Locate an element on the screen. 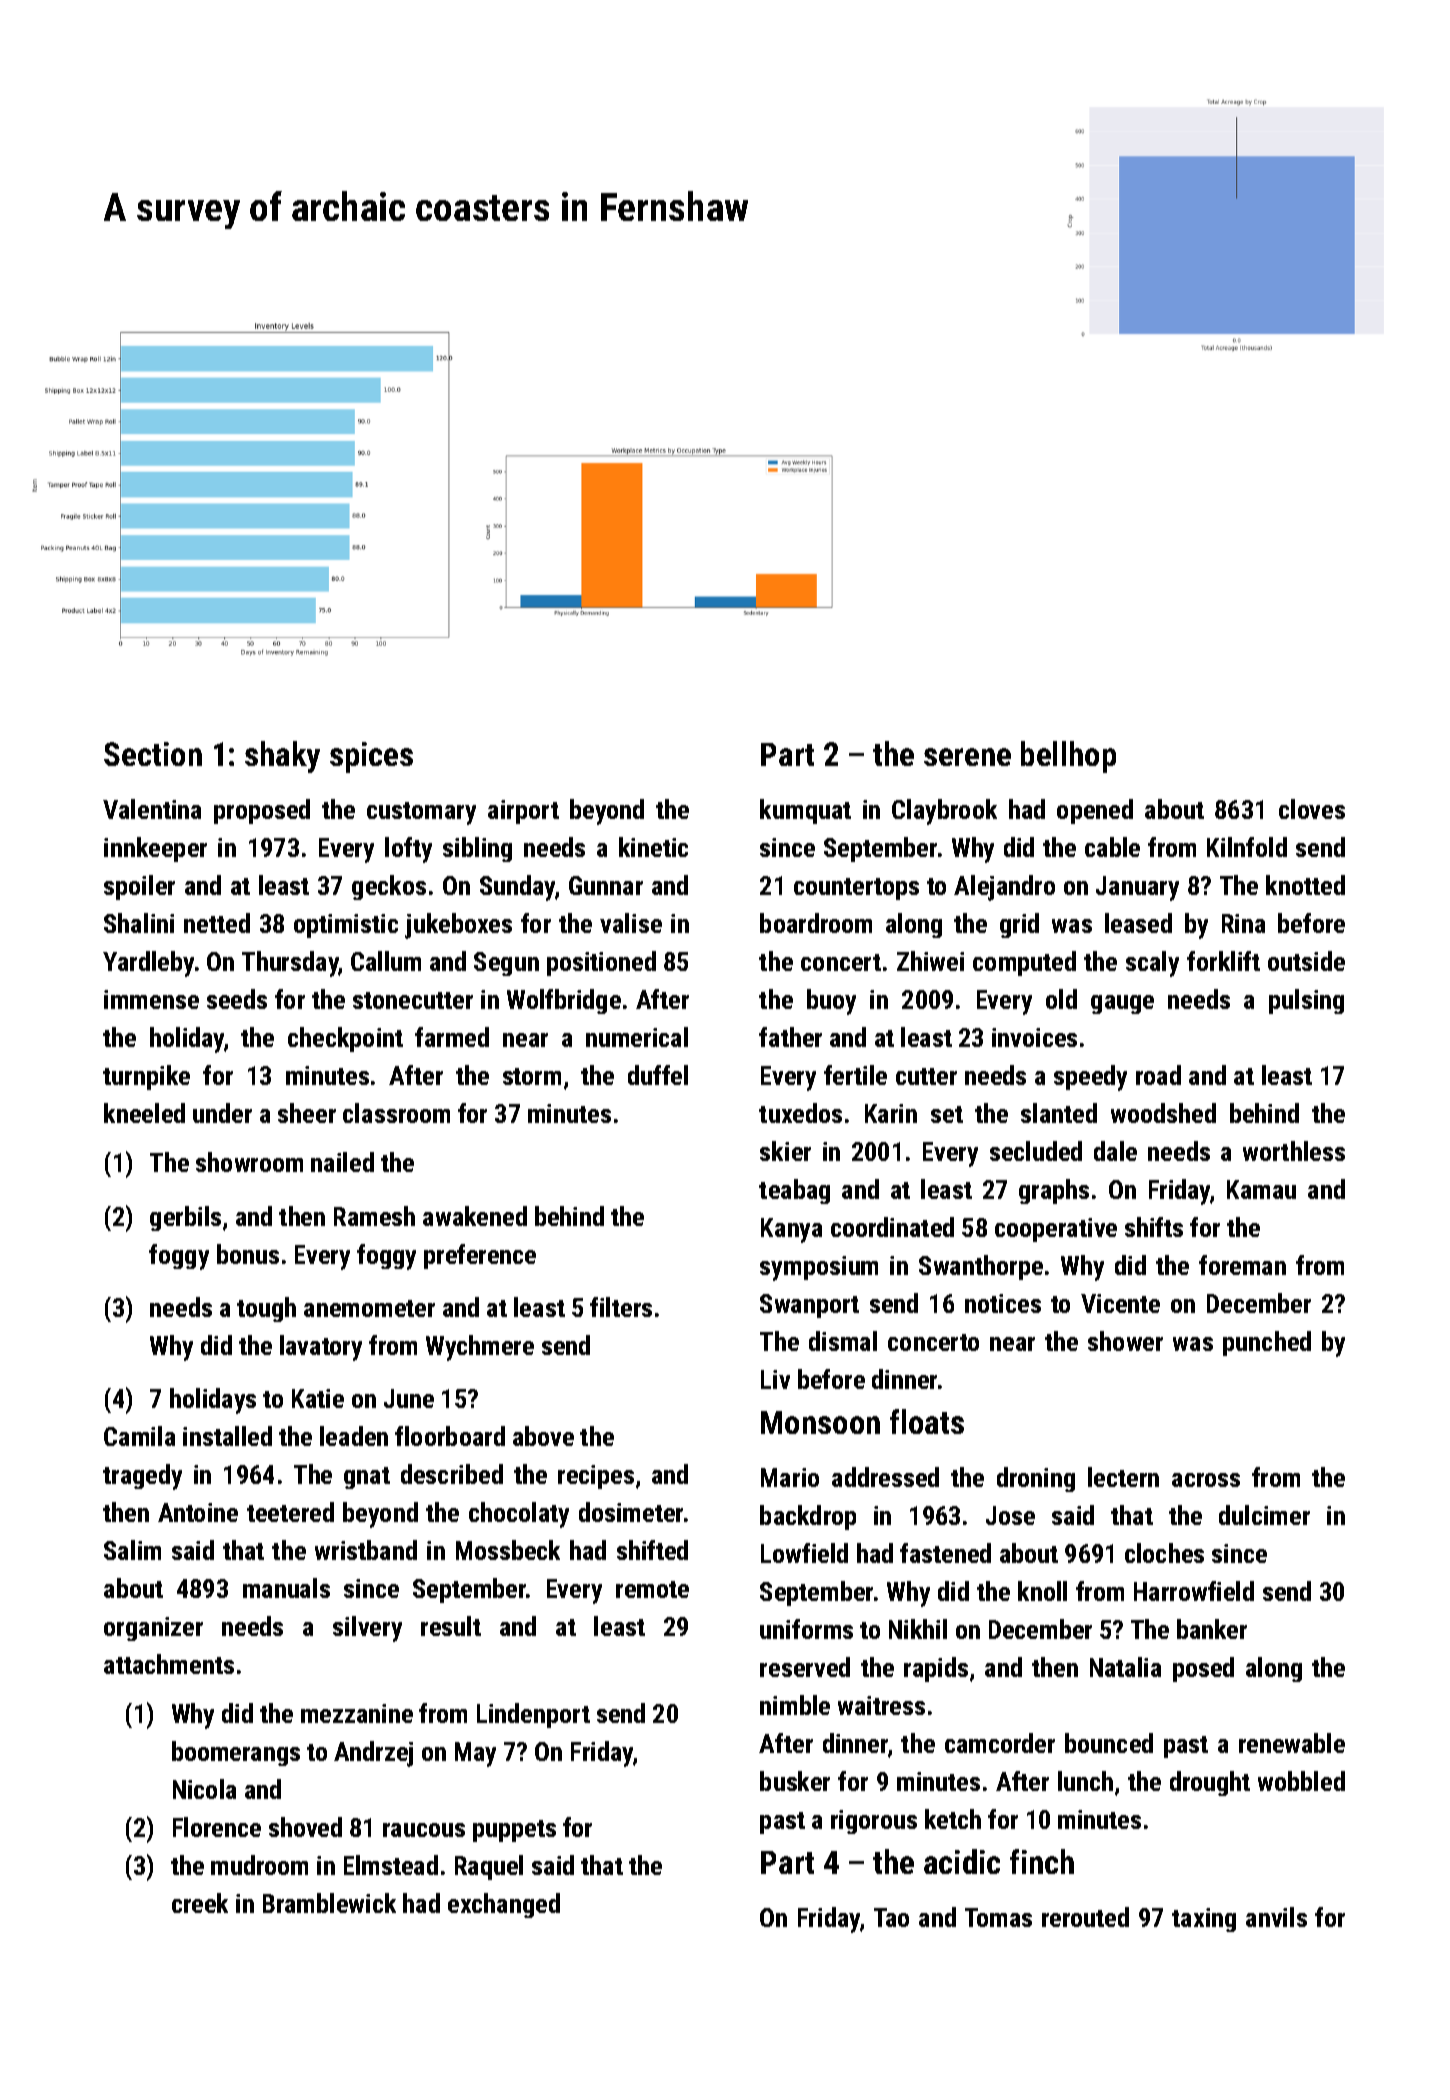 The image size is (1450, 2100). Claybrook is located at coordinates (944, 812).
